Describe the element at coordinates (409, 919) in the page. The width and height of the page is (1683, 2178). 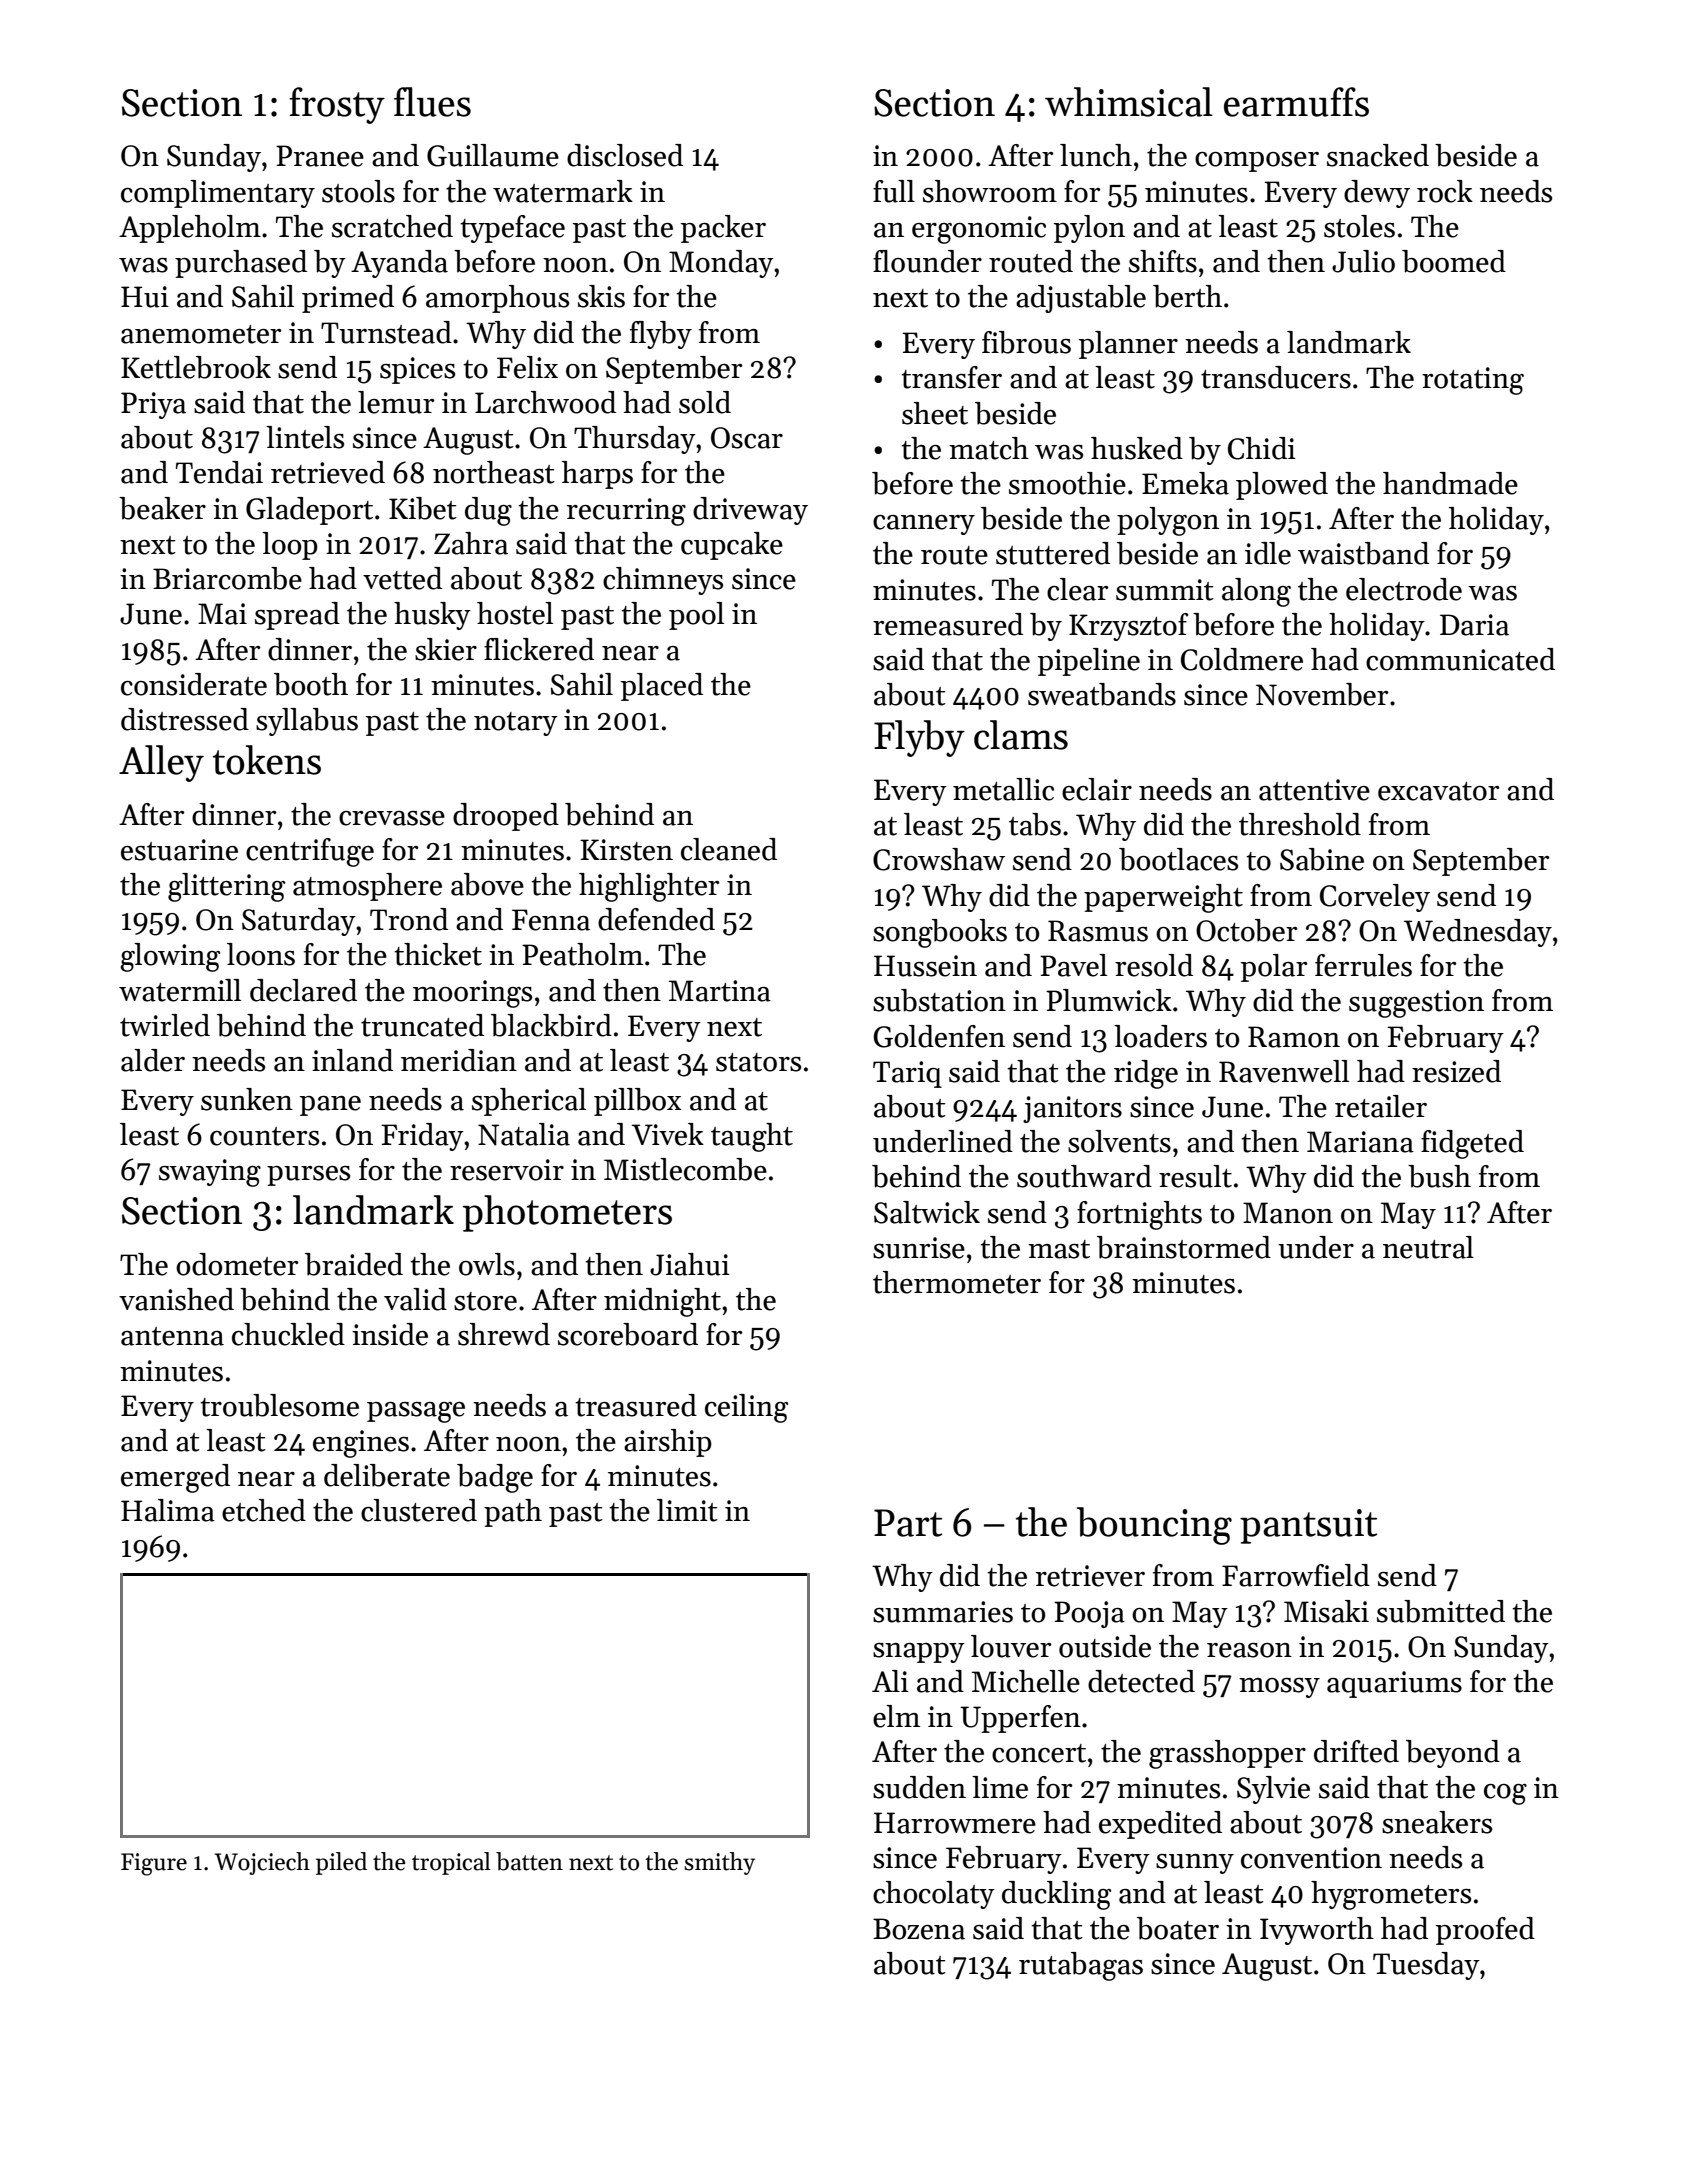
I see `Trond` at that location.
